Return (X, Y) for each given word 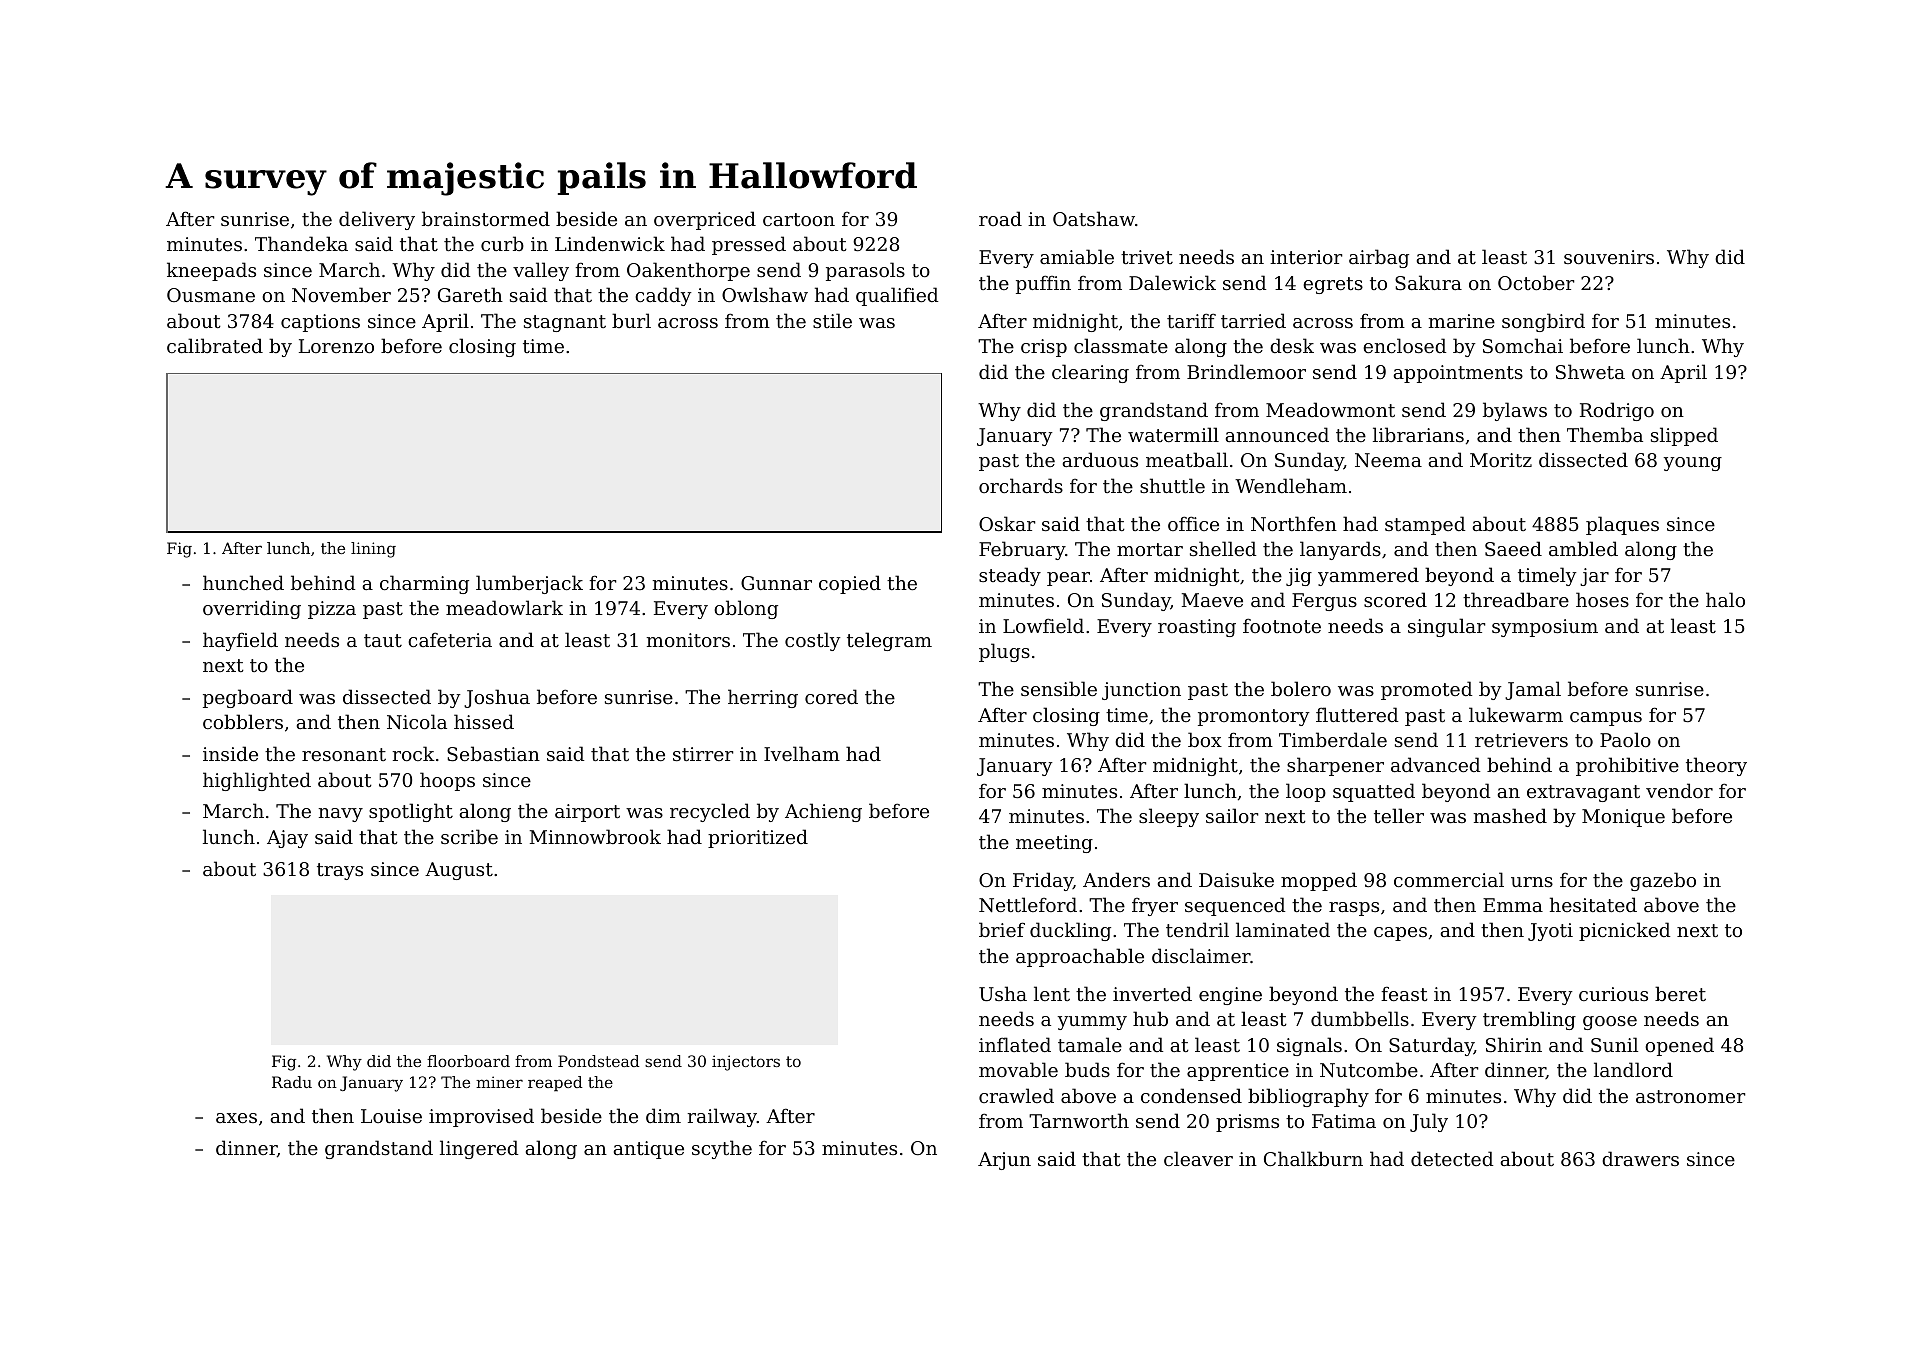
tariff (1191, 320)
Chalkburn (1313, 1158)
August (459, 871)
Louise (391, 1116)
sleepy (1169, 817)
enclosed (1404, 345)
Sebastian (493, 753)
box (1205, 739)
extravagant (1583, 793)
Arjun (1004, 1161)
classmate (1121, 345)
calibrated (215, 345)
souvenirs (1609, 257)
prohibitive (1627, 766)
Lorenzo (336, 346)
